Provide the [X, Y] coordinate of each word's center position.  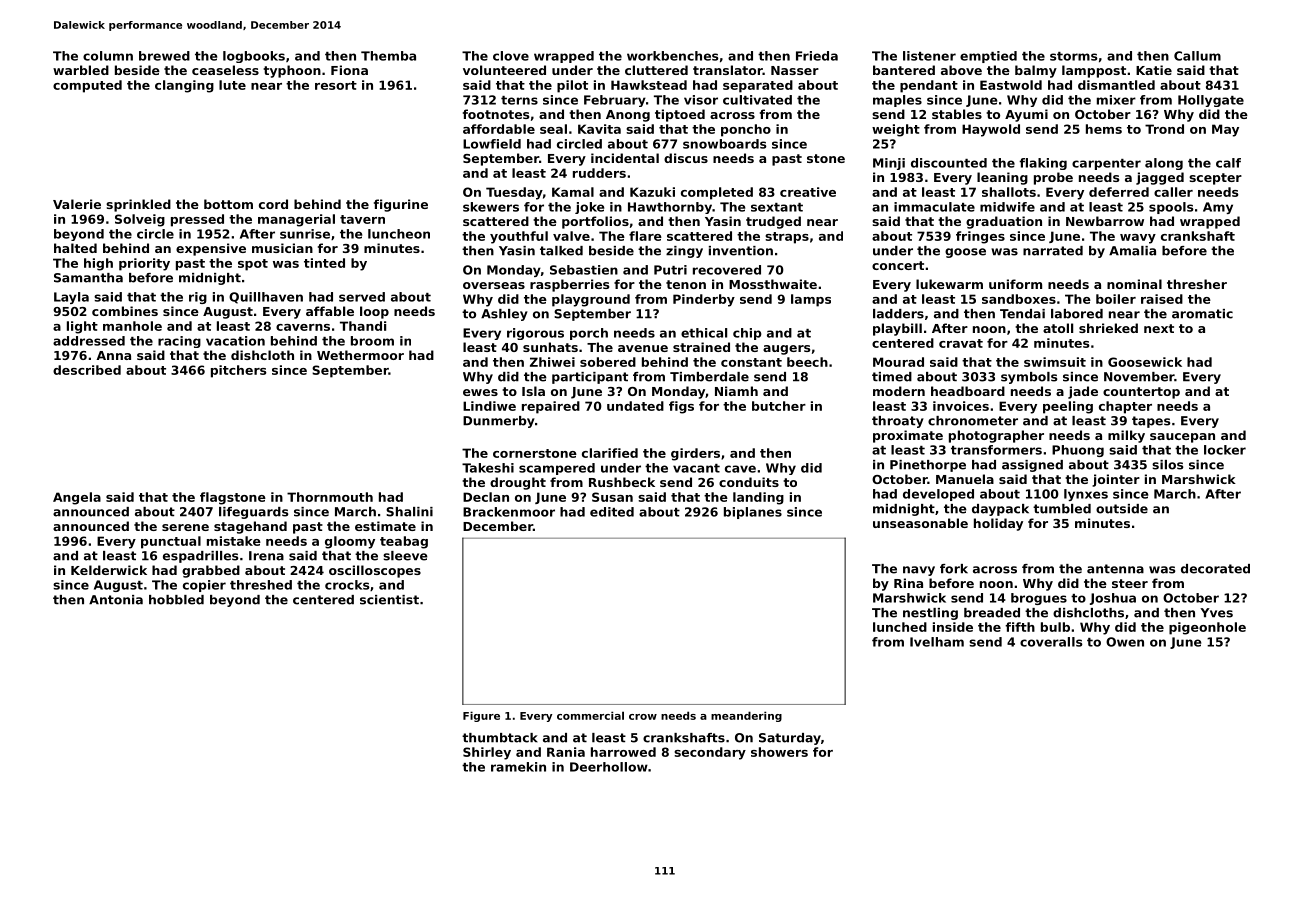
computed [87, 86]
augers [786, 350]
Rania [566, 752]
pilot [572, 86]
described [87, 370]
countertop [1141, 393]
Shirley [487, 753]
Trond [1164, 129]
